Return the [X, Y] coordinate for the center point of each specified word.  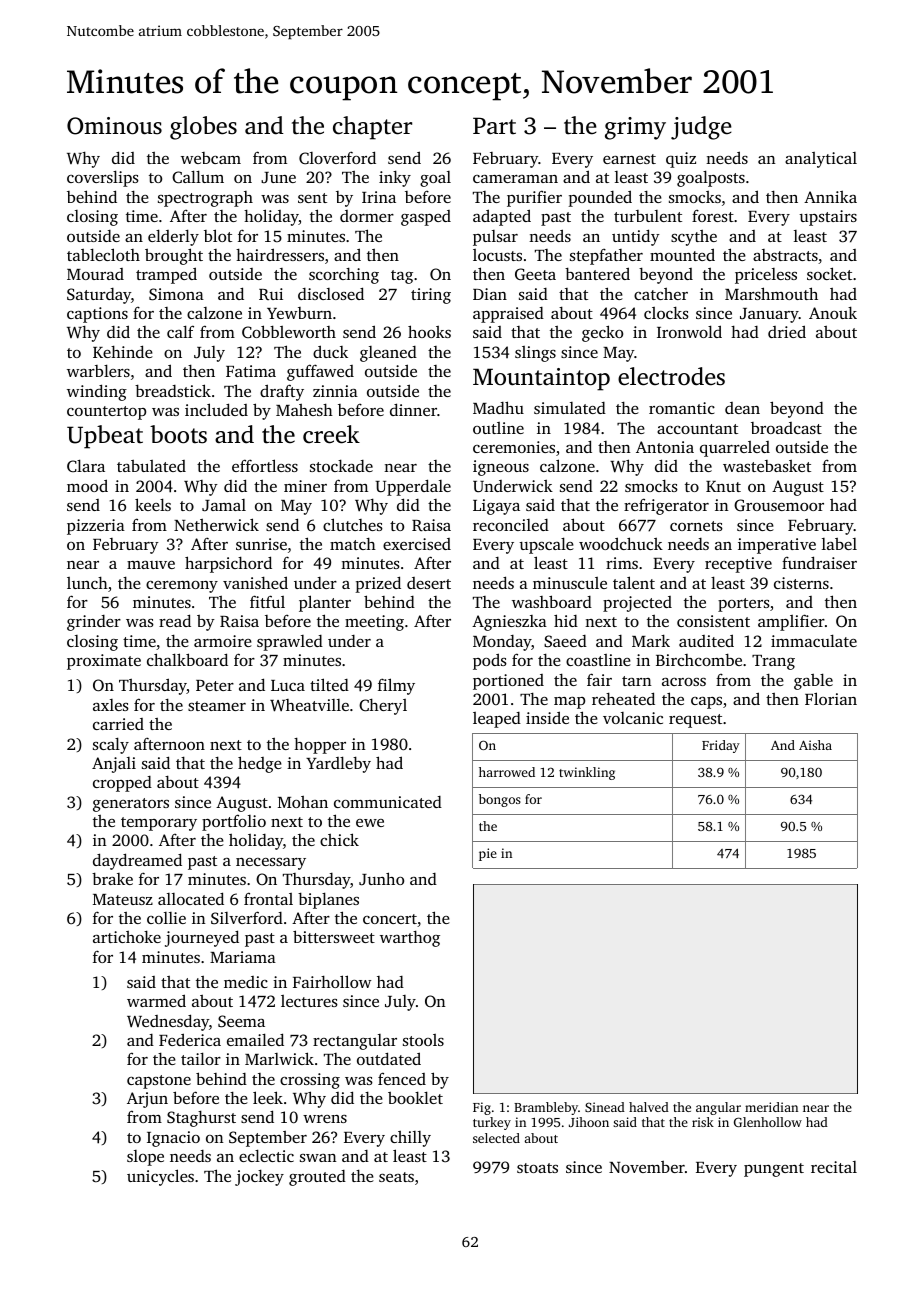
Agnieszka [509, 623]
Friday [721, 746]
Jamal [224, 505]
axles [111, 705]
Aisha [815, 745]
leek [268, 1097]
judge [701, 128]
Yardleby [338, 764]
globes [203, 128]
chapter [372, 128]
